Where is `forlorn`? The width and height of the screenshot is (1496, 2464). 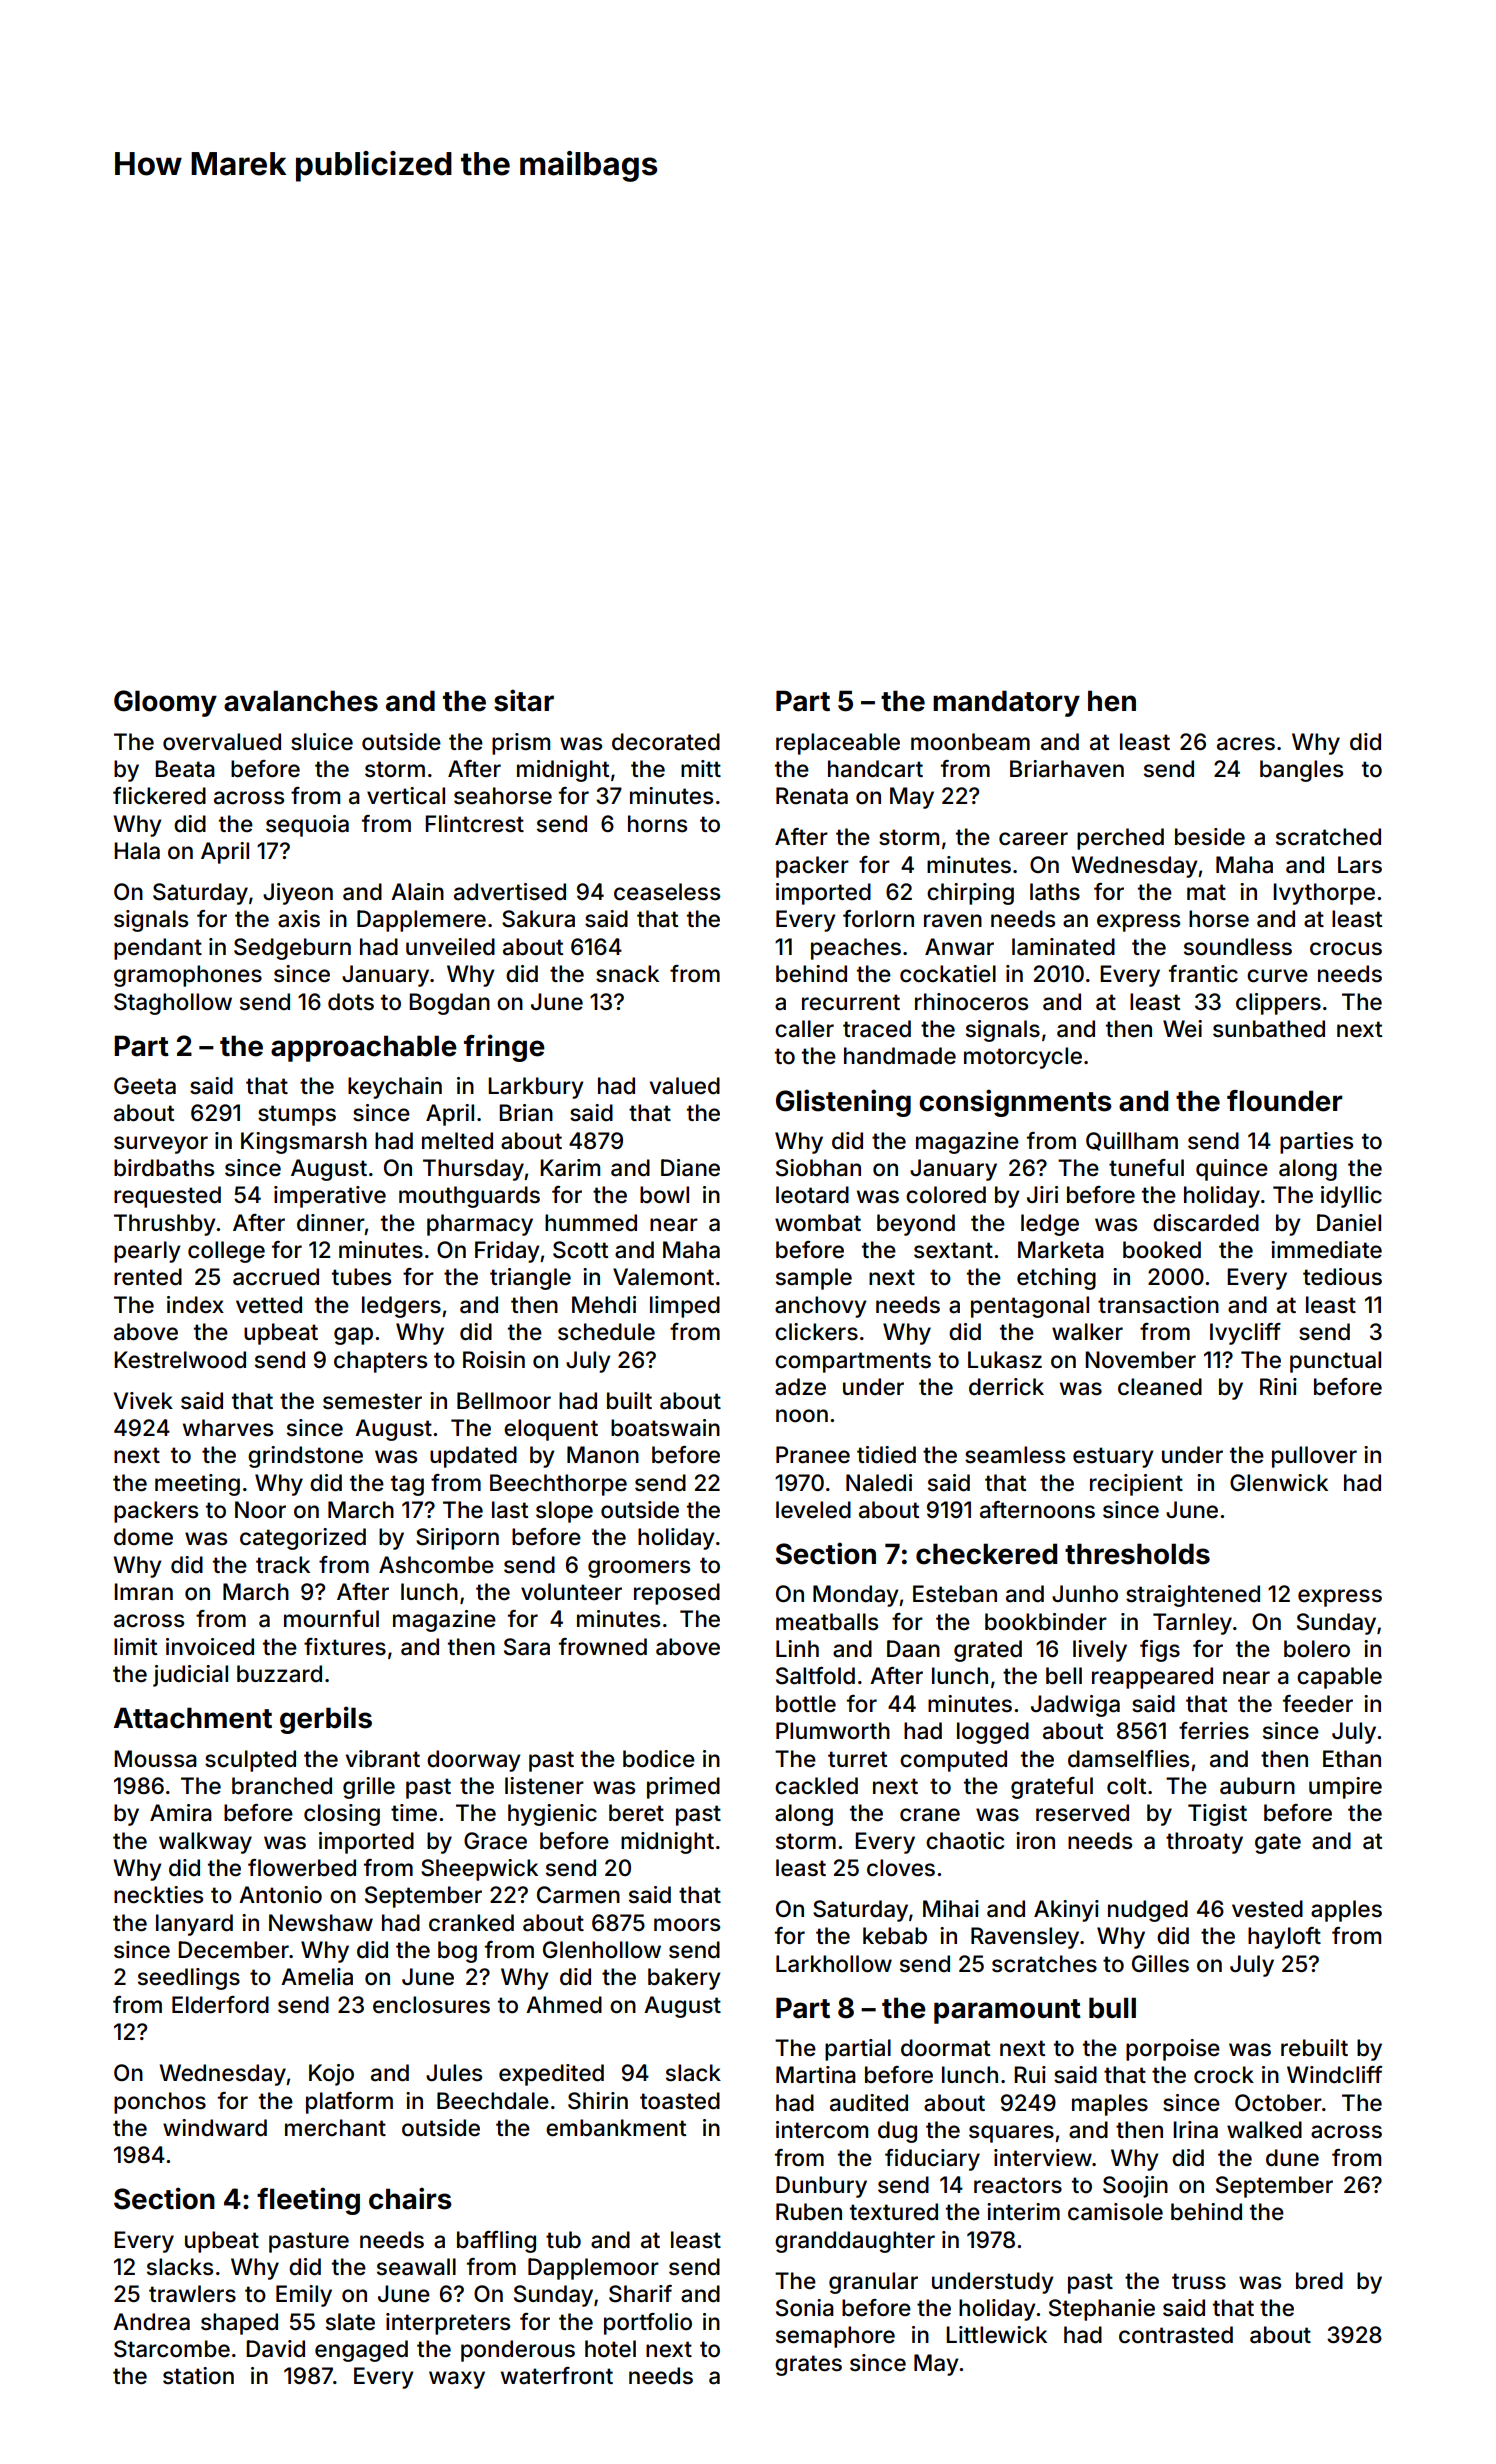
forlorn is located at coordinates (878, 919).
